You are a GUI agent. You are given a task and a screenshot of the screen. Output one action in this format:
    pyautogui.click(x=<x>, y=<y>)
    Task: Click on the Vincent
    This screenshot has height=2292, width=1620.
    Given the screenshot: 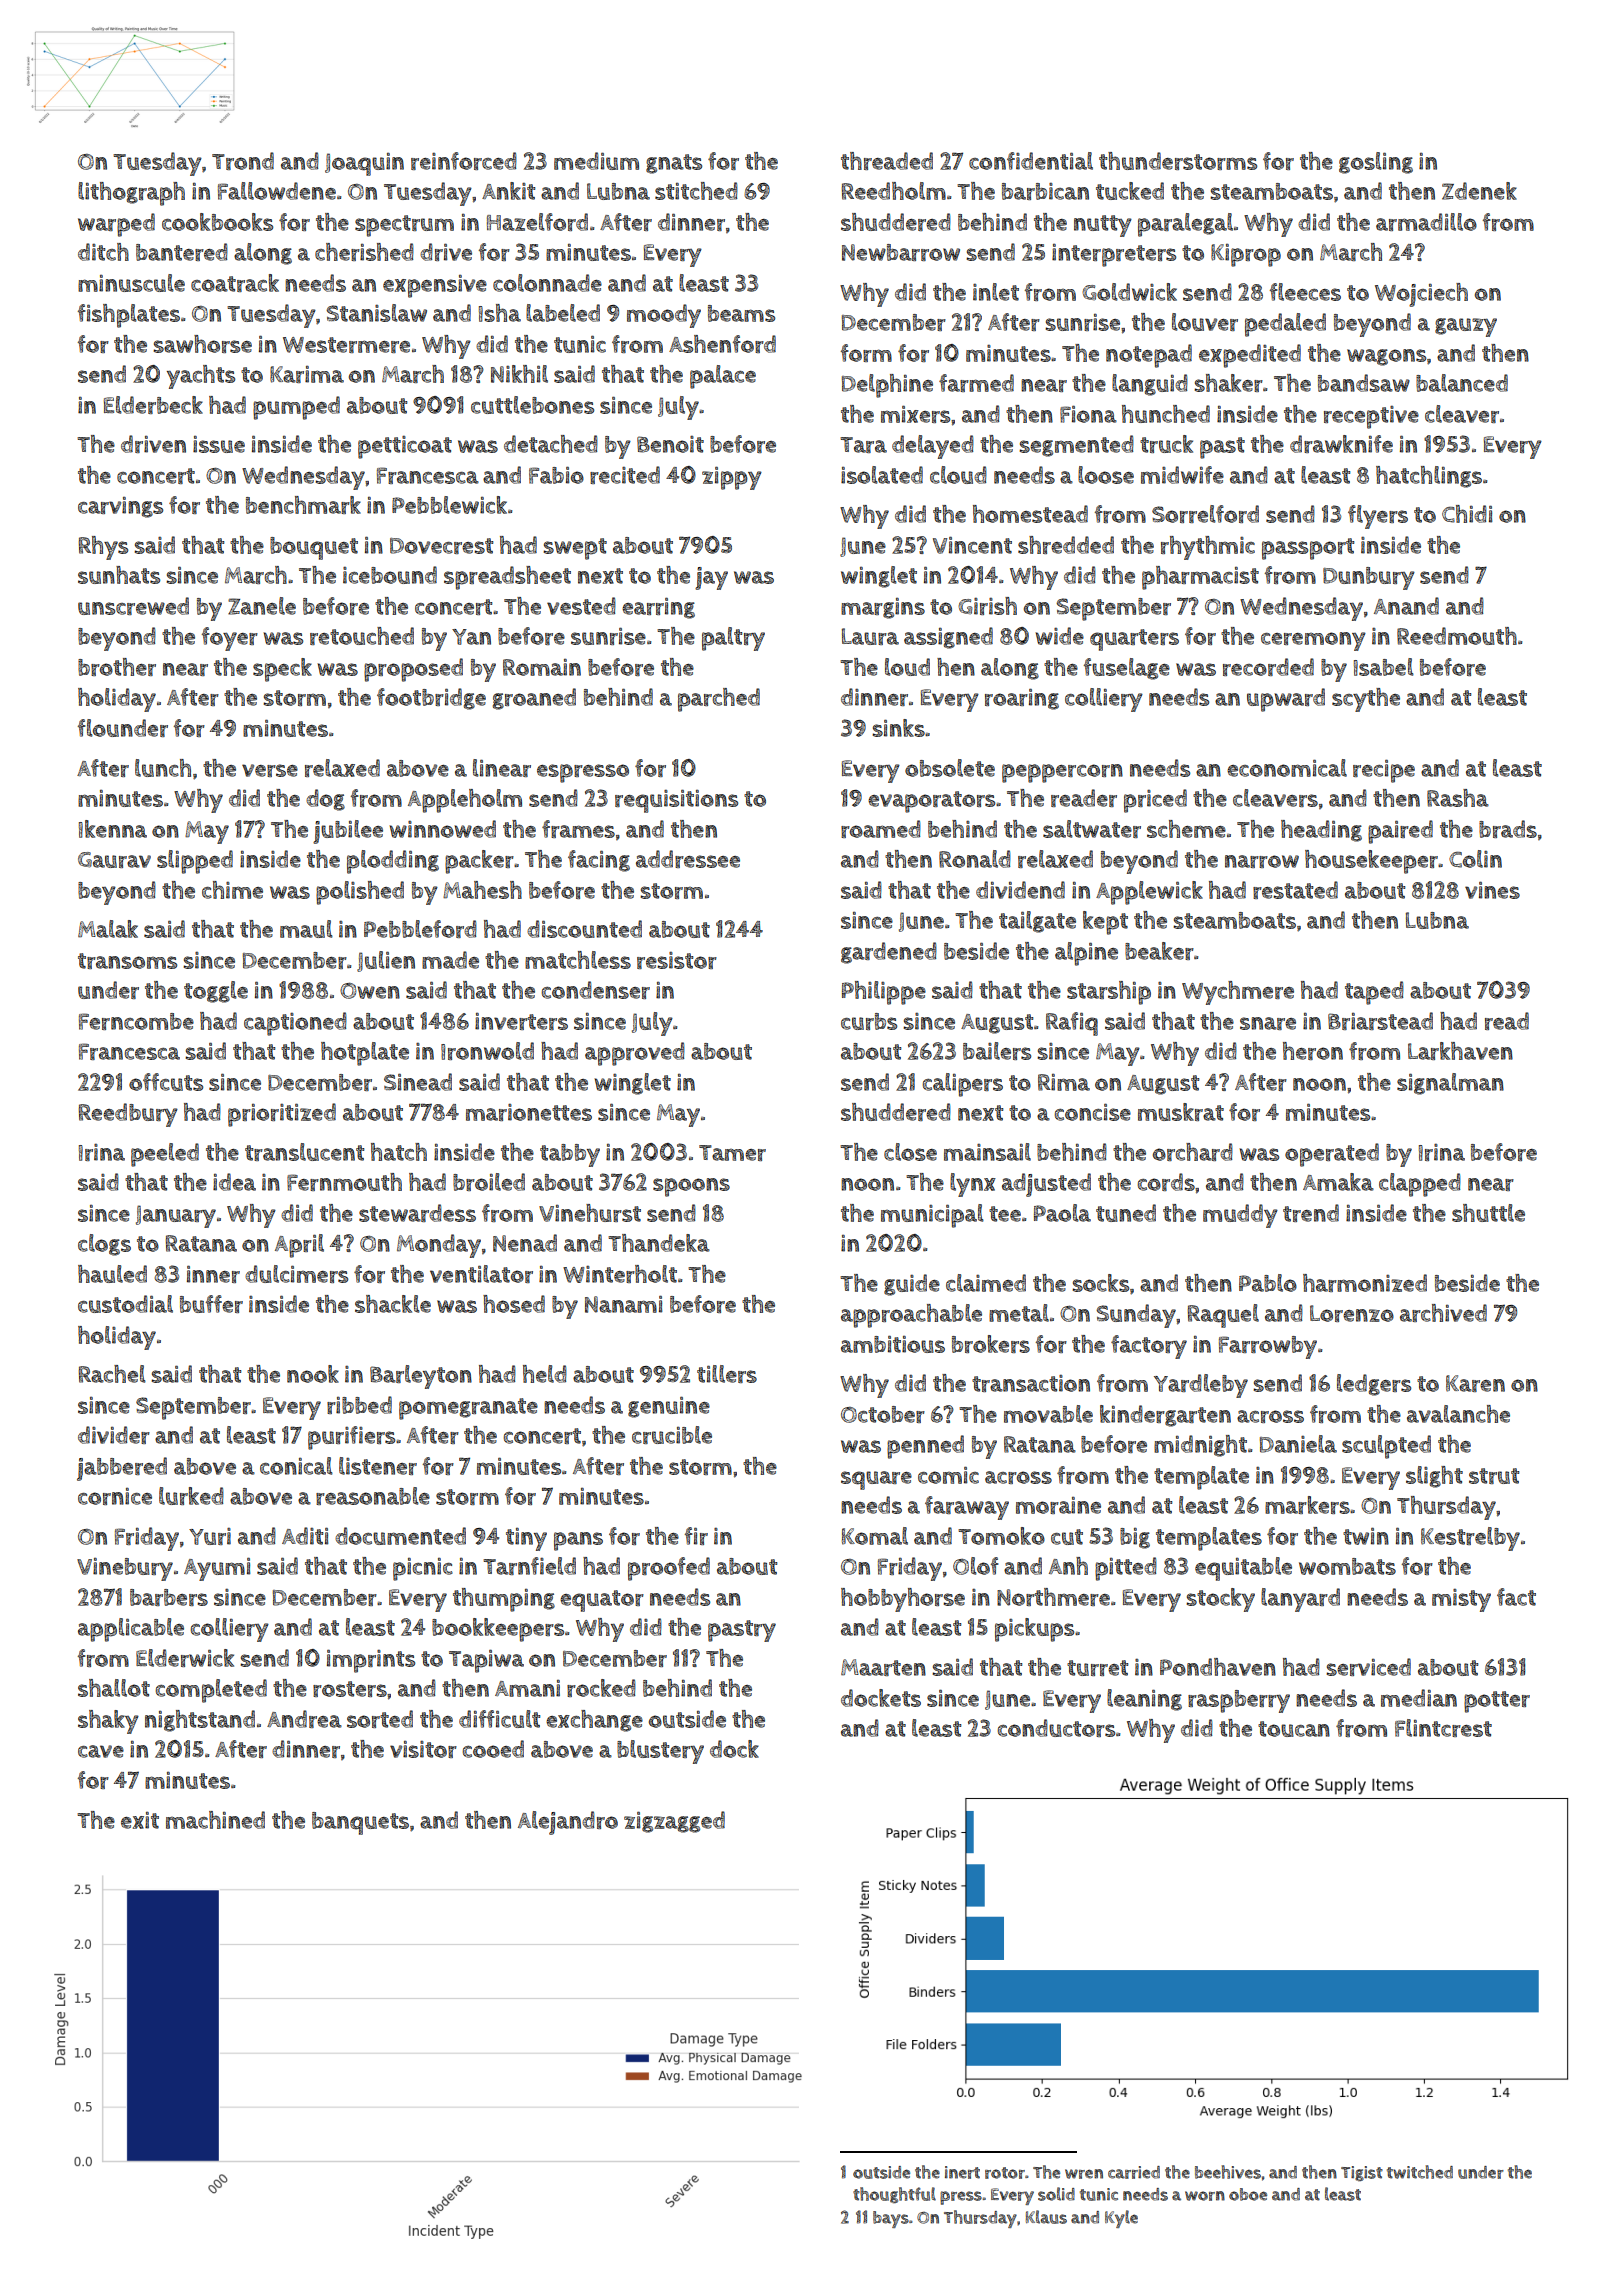 What is the action you would take?
    pyautogui.click(x=972, y=545)
